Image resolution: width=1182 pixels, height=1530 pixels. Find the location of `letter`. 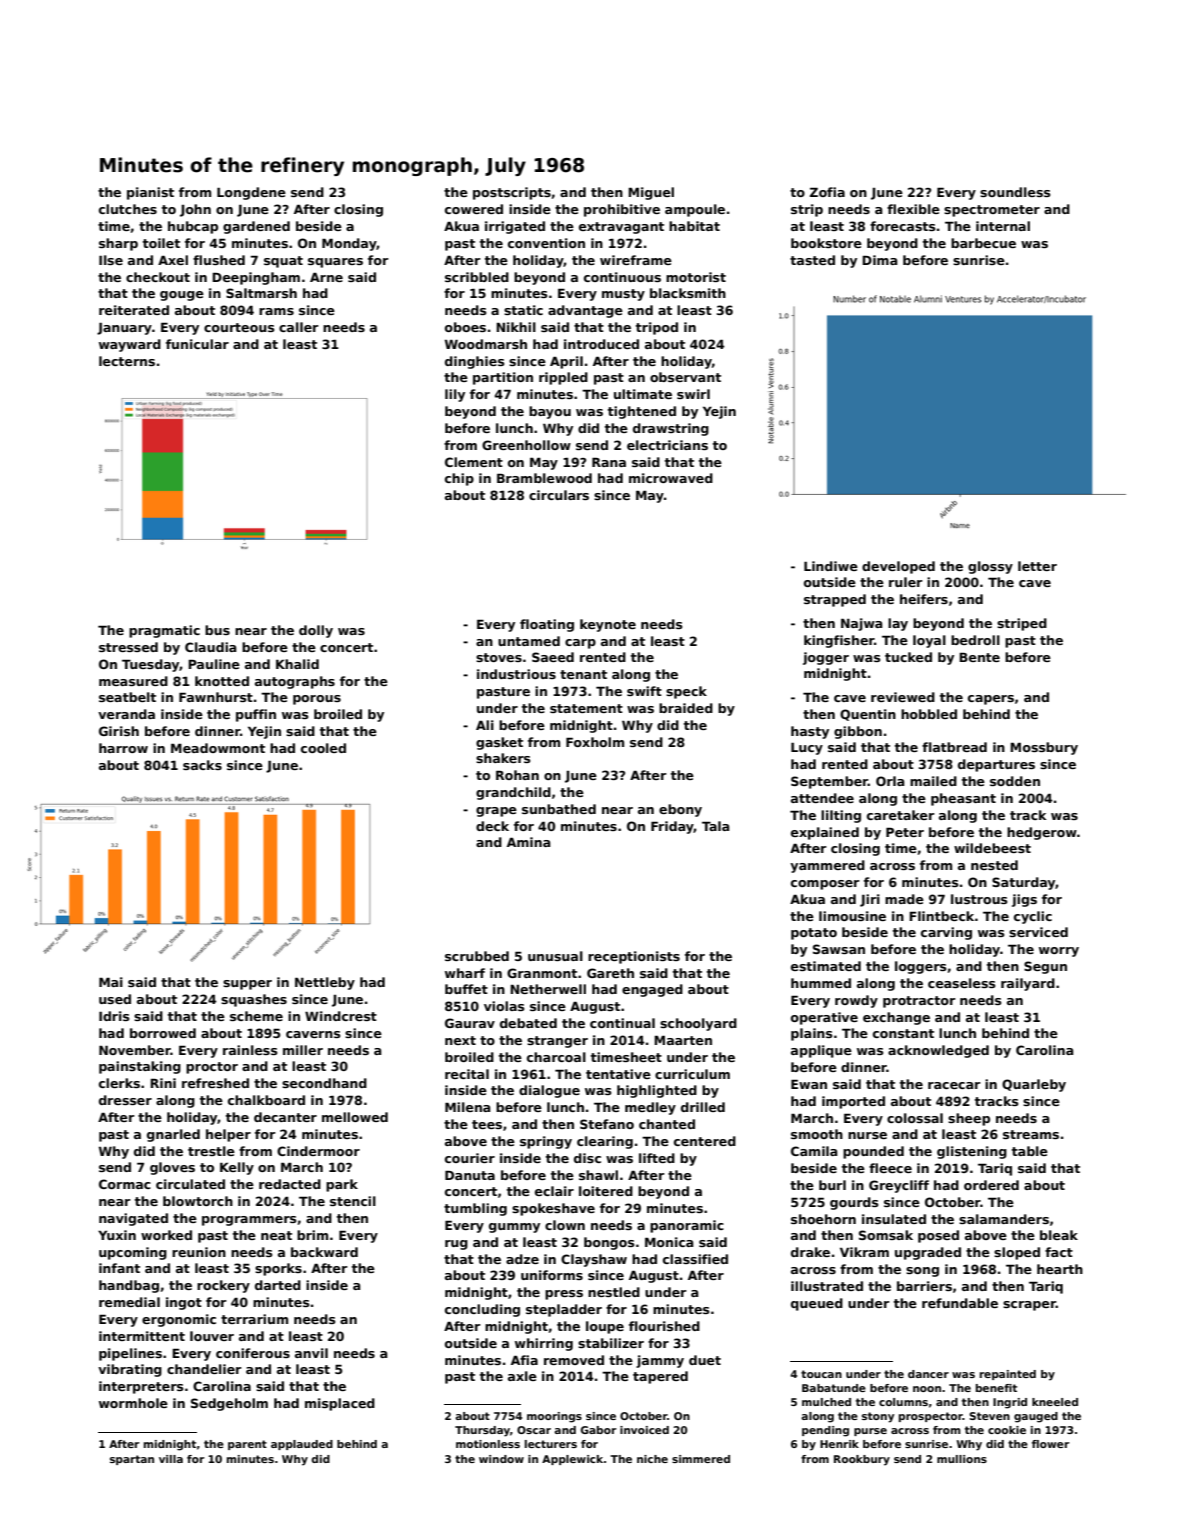

letter is located at coordinates (1037, 566).
